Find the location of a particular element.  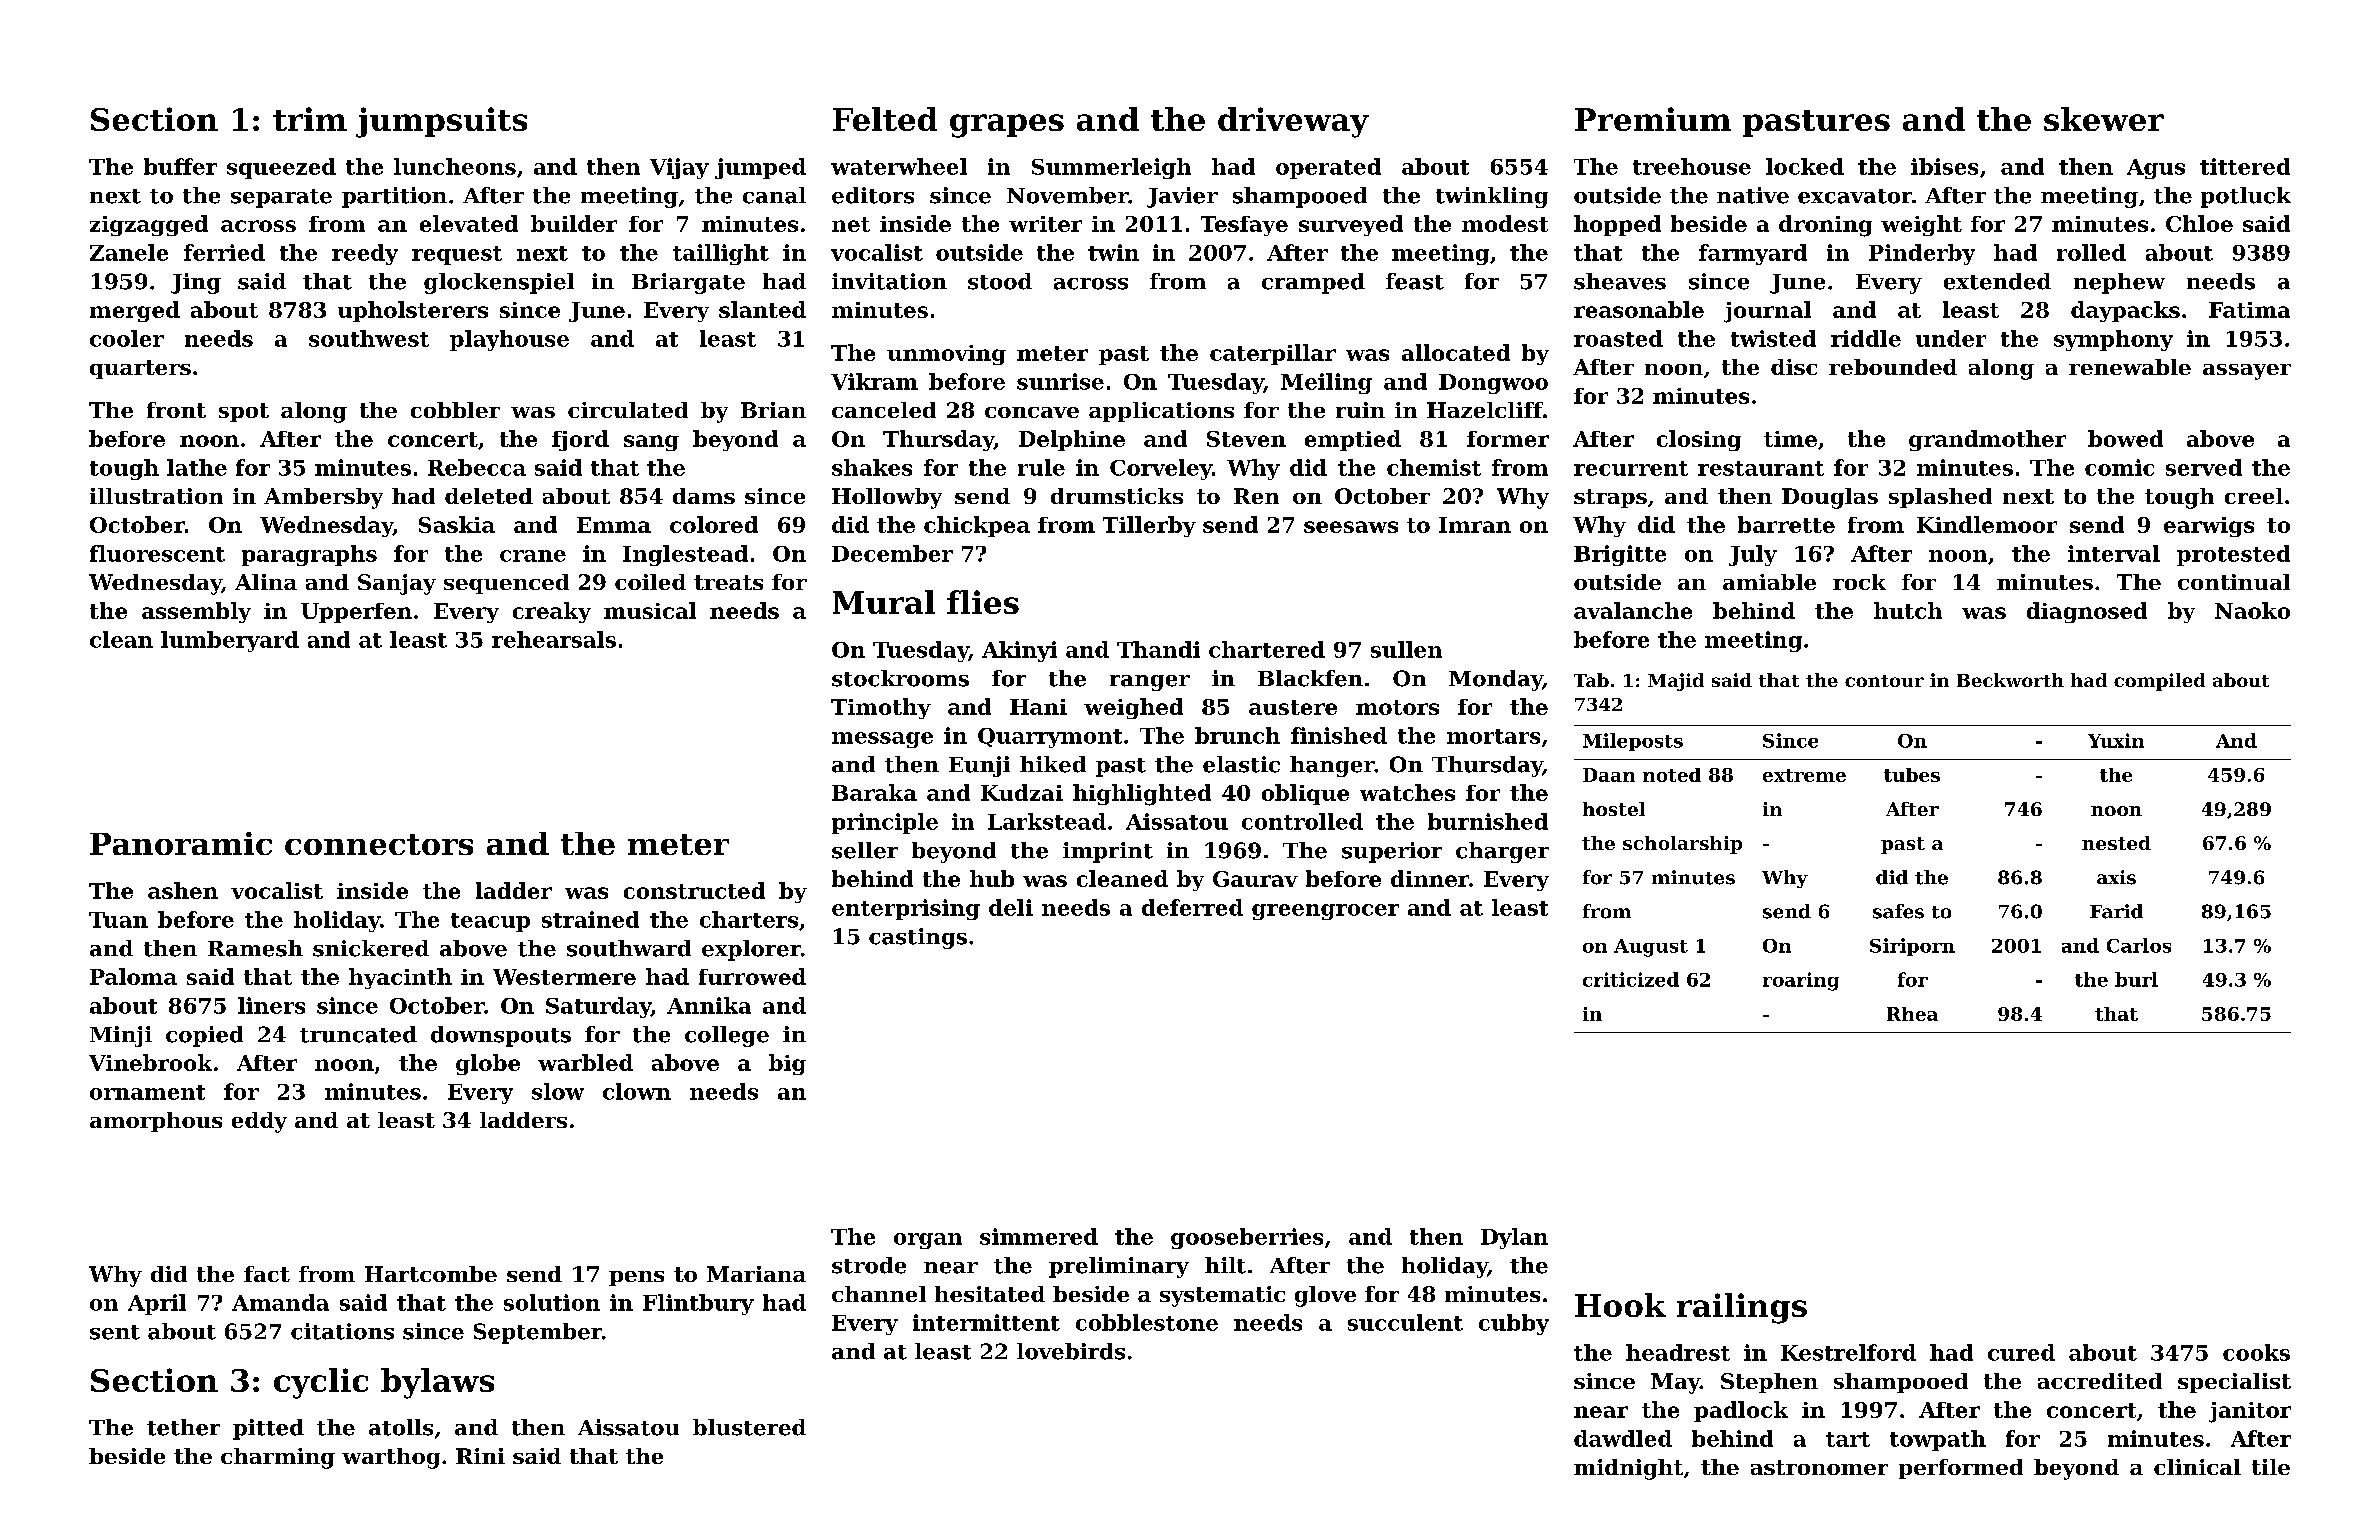

trim is located at coordinates (310, 119).
